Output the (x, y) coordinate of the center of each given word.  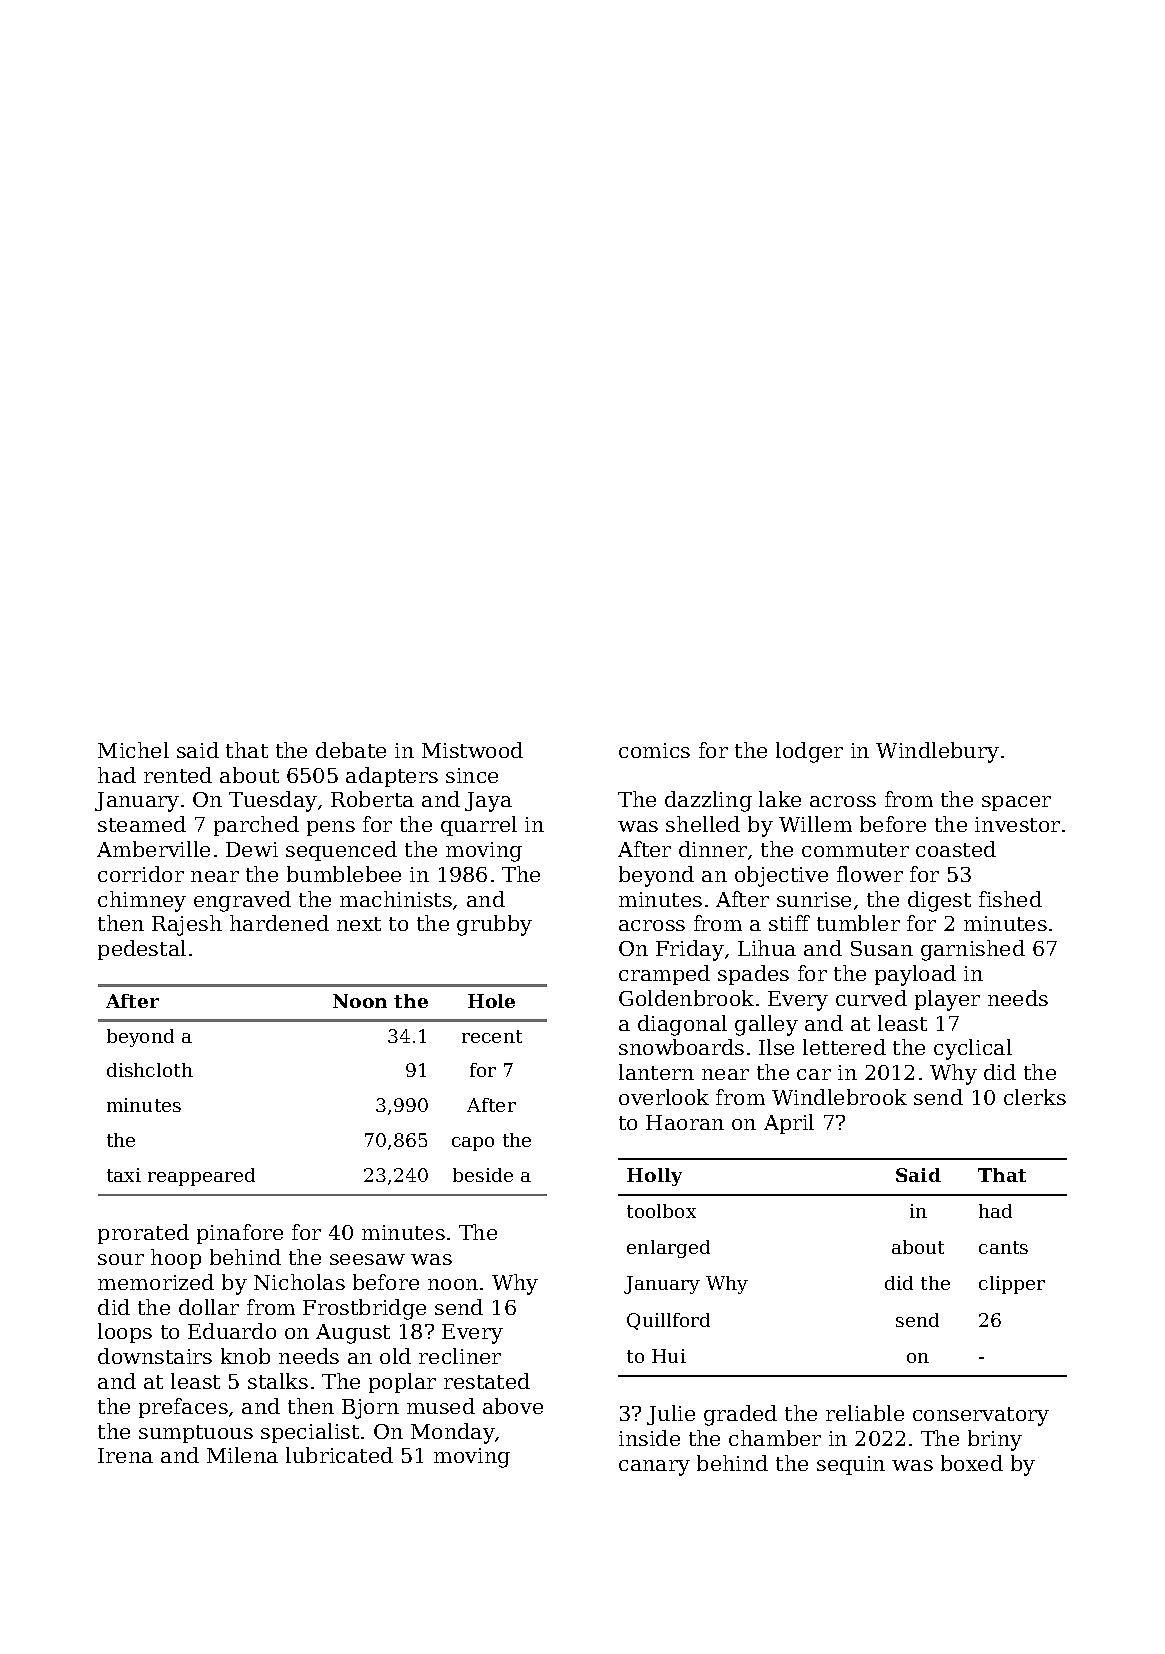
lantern (656, 1072)
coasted (956, 849)
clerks (1035, 1097)
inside (649, 1438)
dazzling (708, 801)
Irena (125, 1455)
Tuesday (273, 801)
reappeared (201, 1177)
